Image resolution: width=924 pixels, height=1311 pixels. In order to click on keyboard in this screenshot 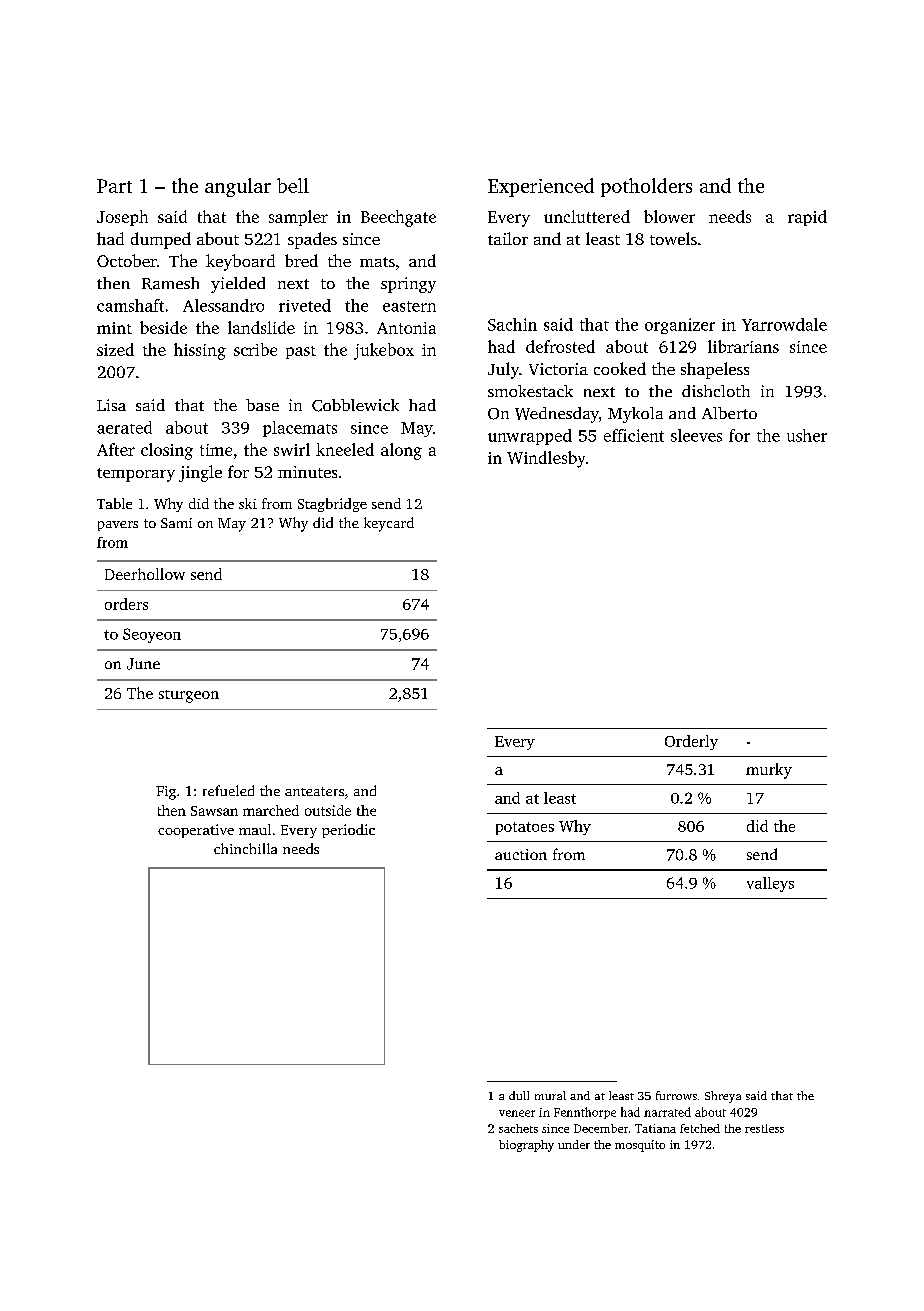, I will do `click(240, 262)`.
